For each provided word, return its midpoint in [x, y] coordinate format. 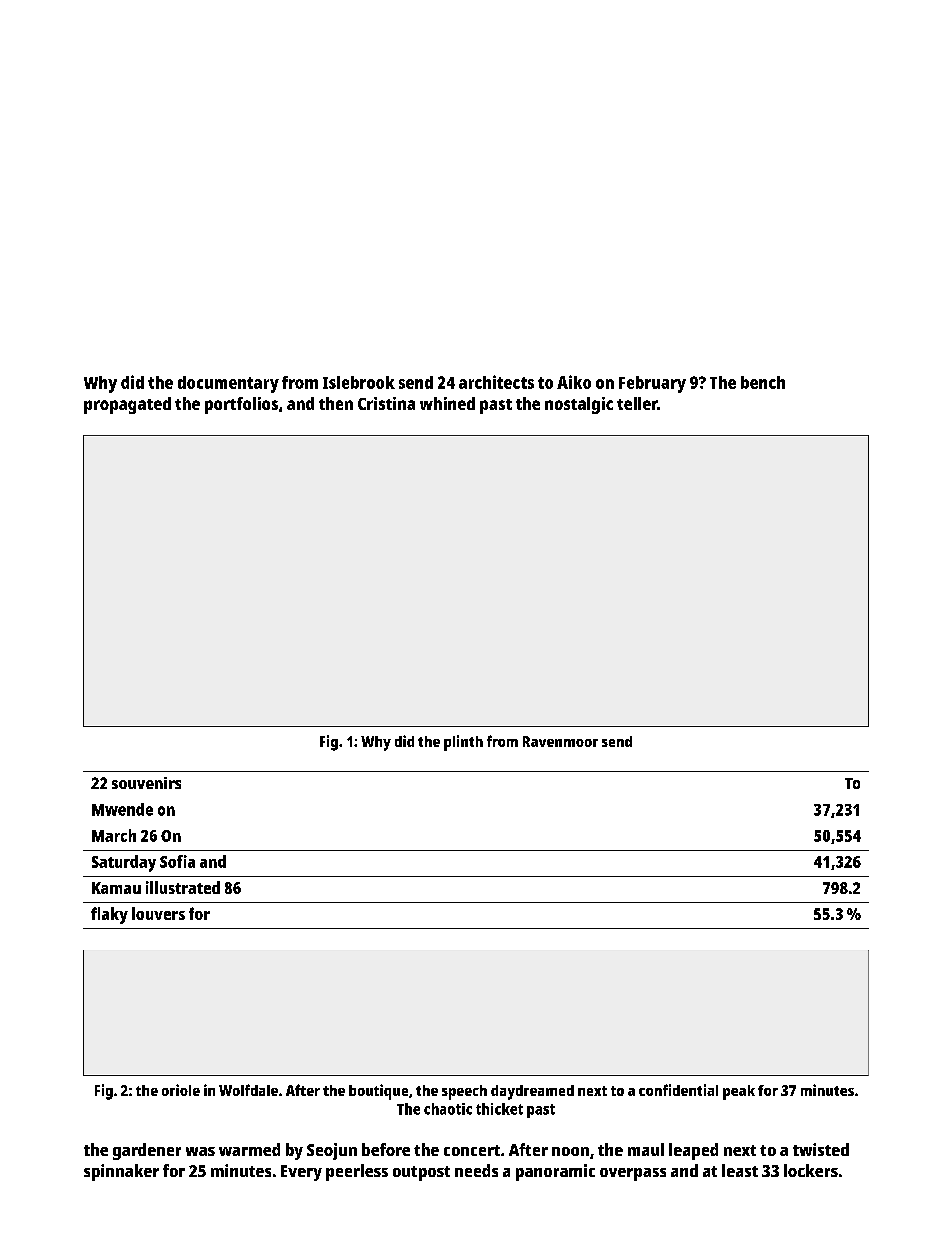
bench [763, 382]
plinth [463, 743]
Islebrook [359, 382]
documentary [228, 384]
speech [464, 1092]
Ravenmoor [560, 741]
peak [739, 1092]
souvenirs [146, 783]
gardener [147, 1151]
